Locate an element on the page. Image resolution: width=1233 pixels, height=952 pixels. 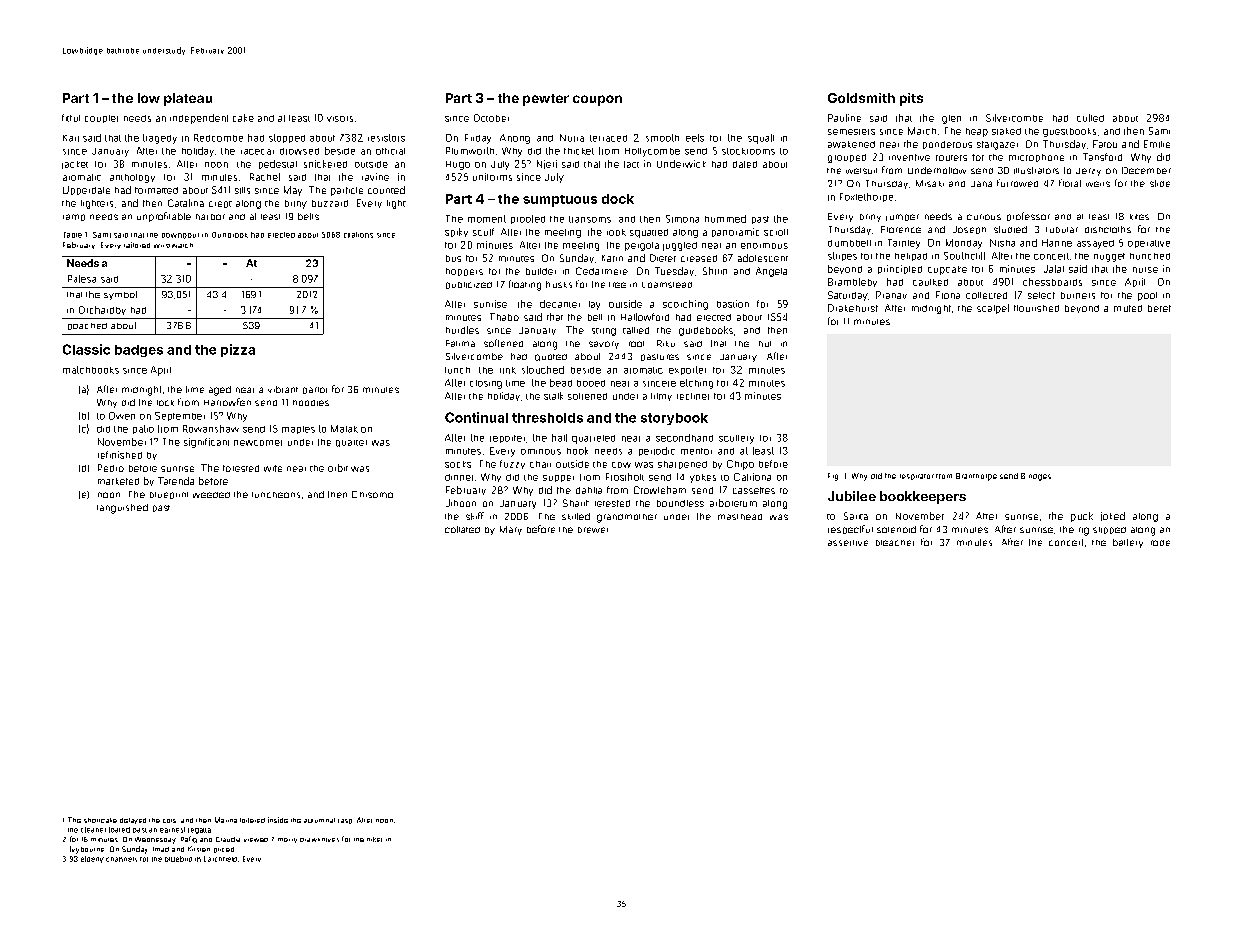
cots is located at coordinates (169, 821).
